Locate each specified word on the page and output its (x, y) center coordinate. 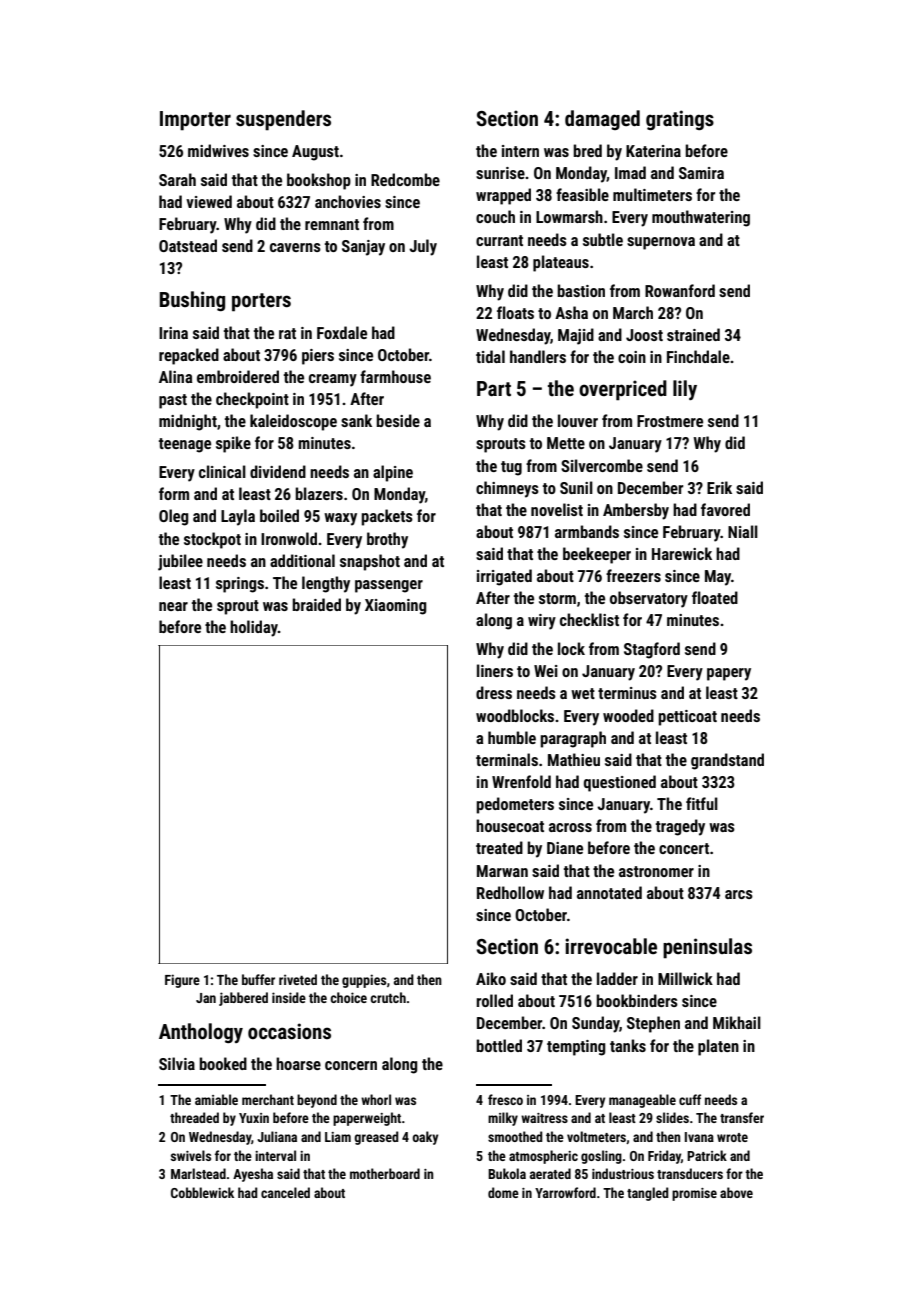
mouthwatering (701, 218)
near (173, 606)
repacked (189, 356)
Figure (182, 981)
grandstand (727, 761)
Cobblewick (202, 1192)
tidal (490, 356)
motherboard (385, 1173)
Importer (195, 121)
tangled (648, 1194)
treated (499, 847)
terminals (507, 759)
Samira (701, 173)
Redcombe (405, 179)
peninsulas (707, 948)
